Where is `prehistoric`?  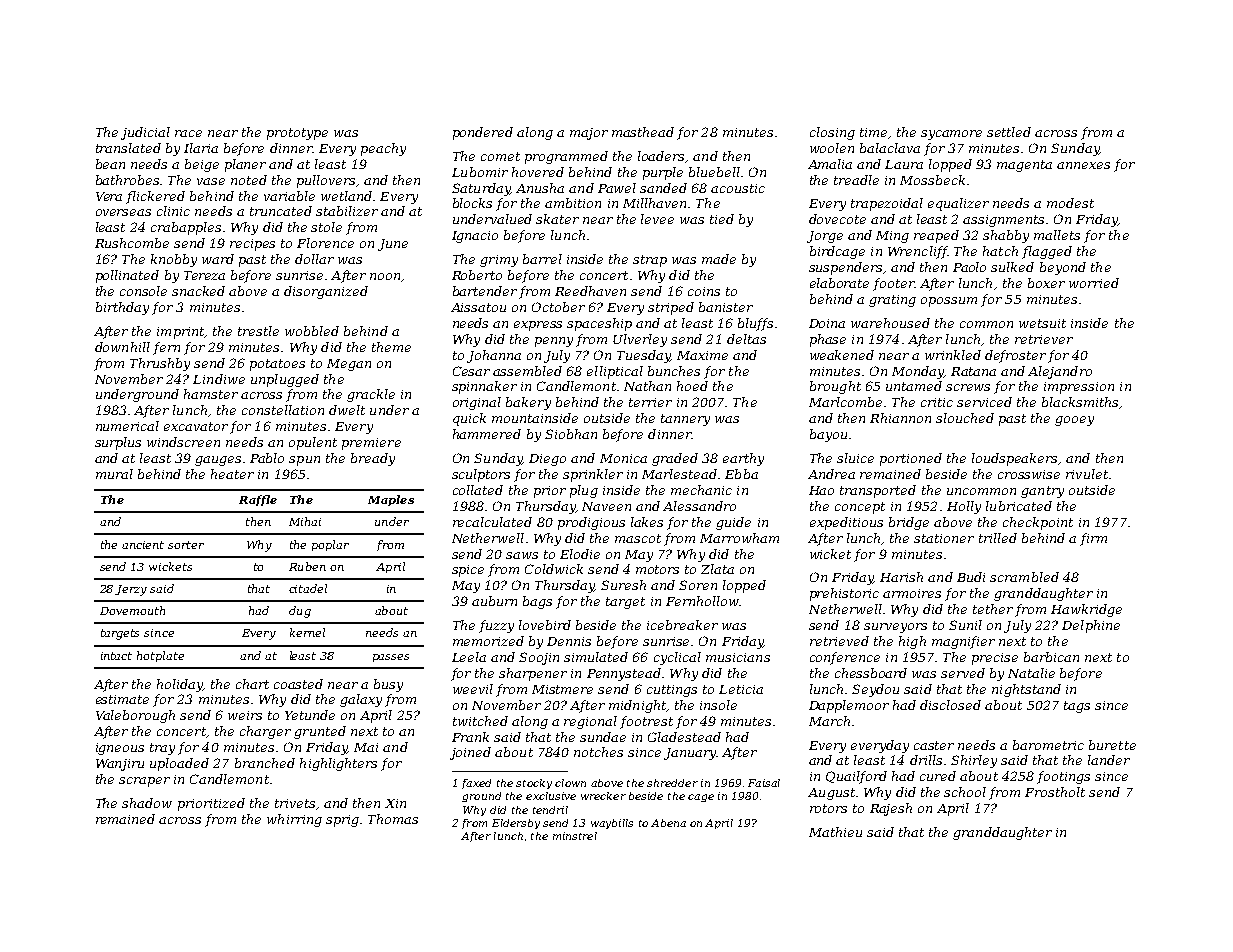 prehistoric is located at coordinates (844, 594).
